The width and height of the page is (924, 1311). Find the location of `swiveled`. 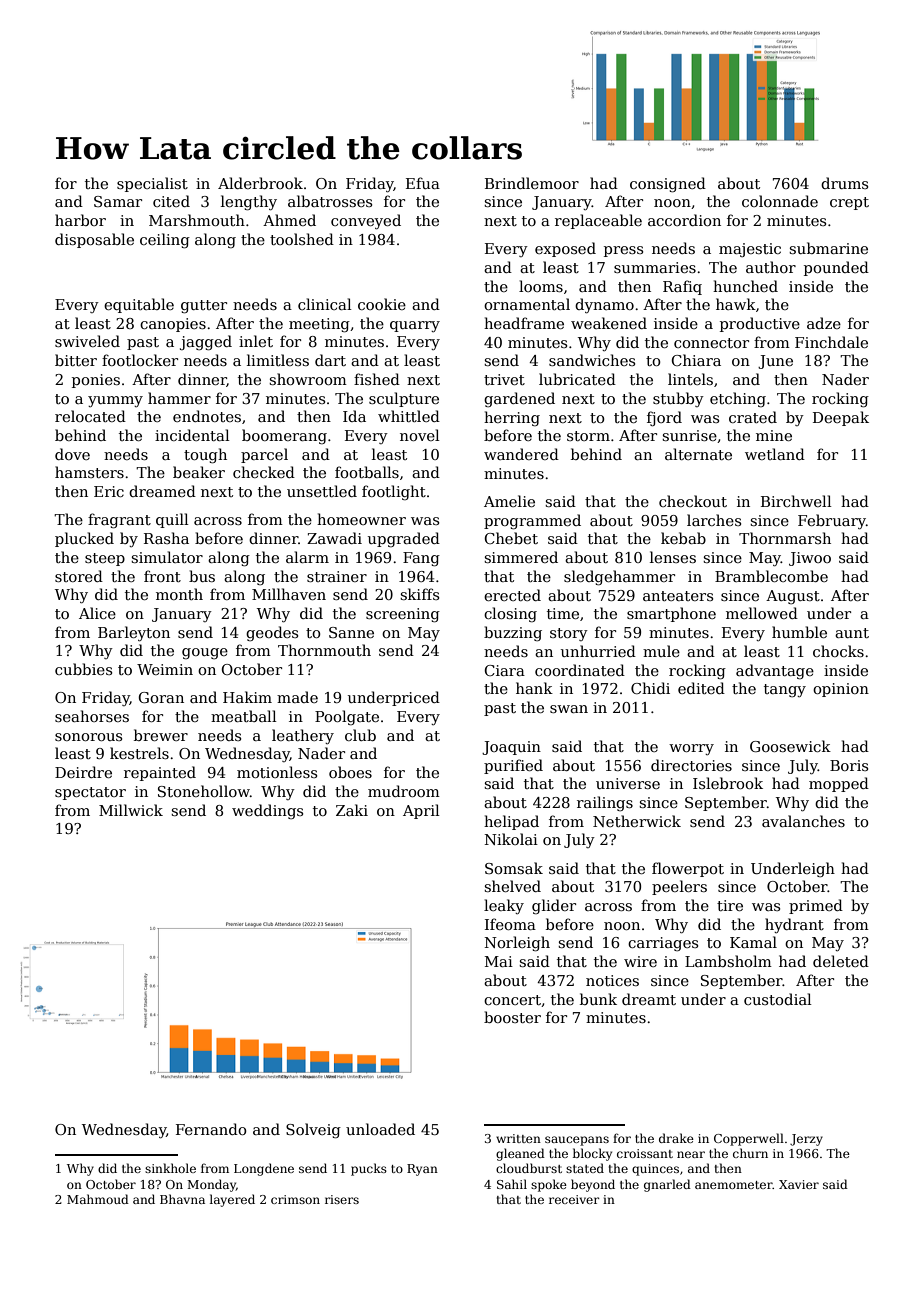

swiveled is located at coordinates (87, 341).
